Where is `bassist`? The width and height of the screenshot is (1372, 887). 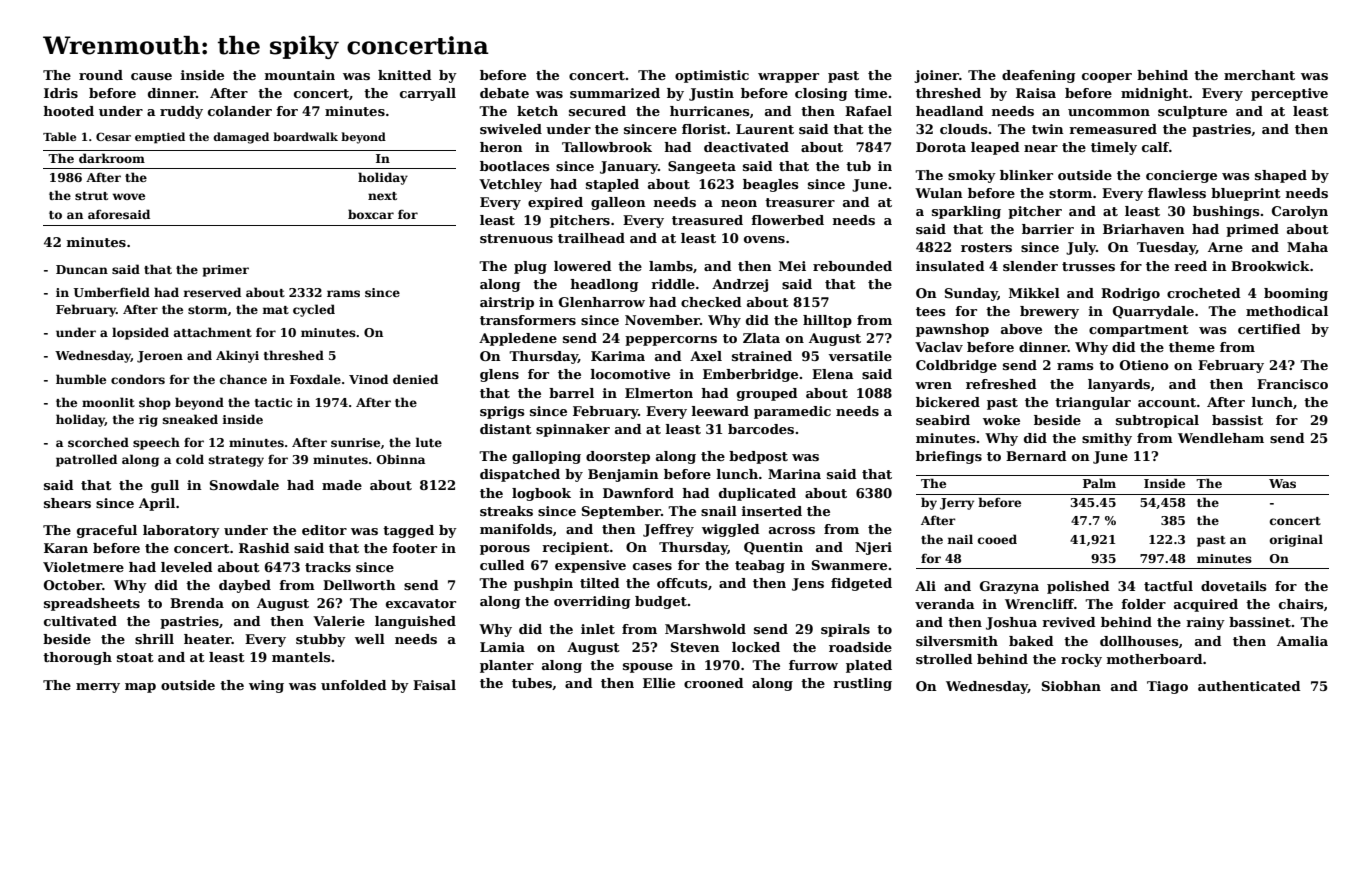
bassist is located at coordinates (1237, 420).
